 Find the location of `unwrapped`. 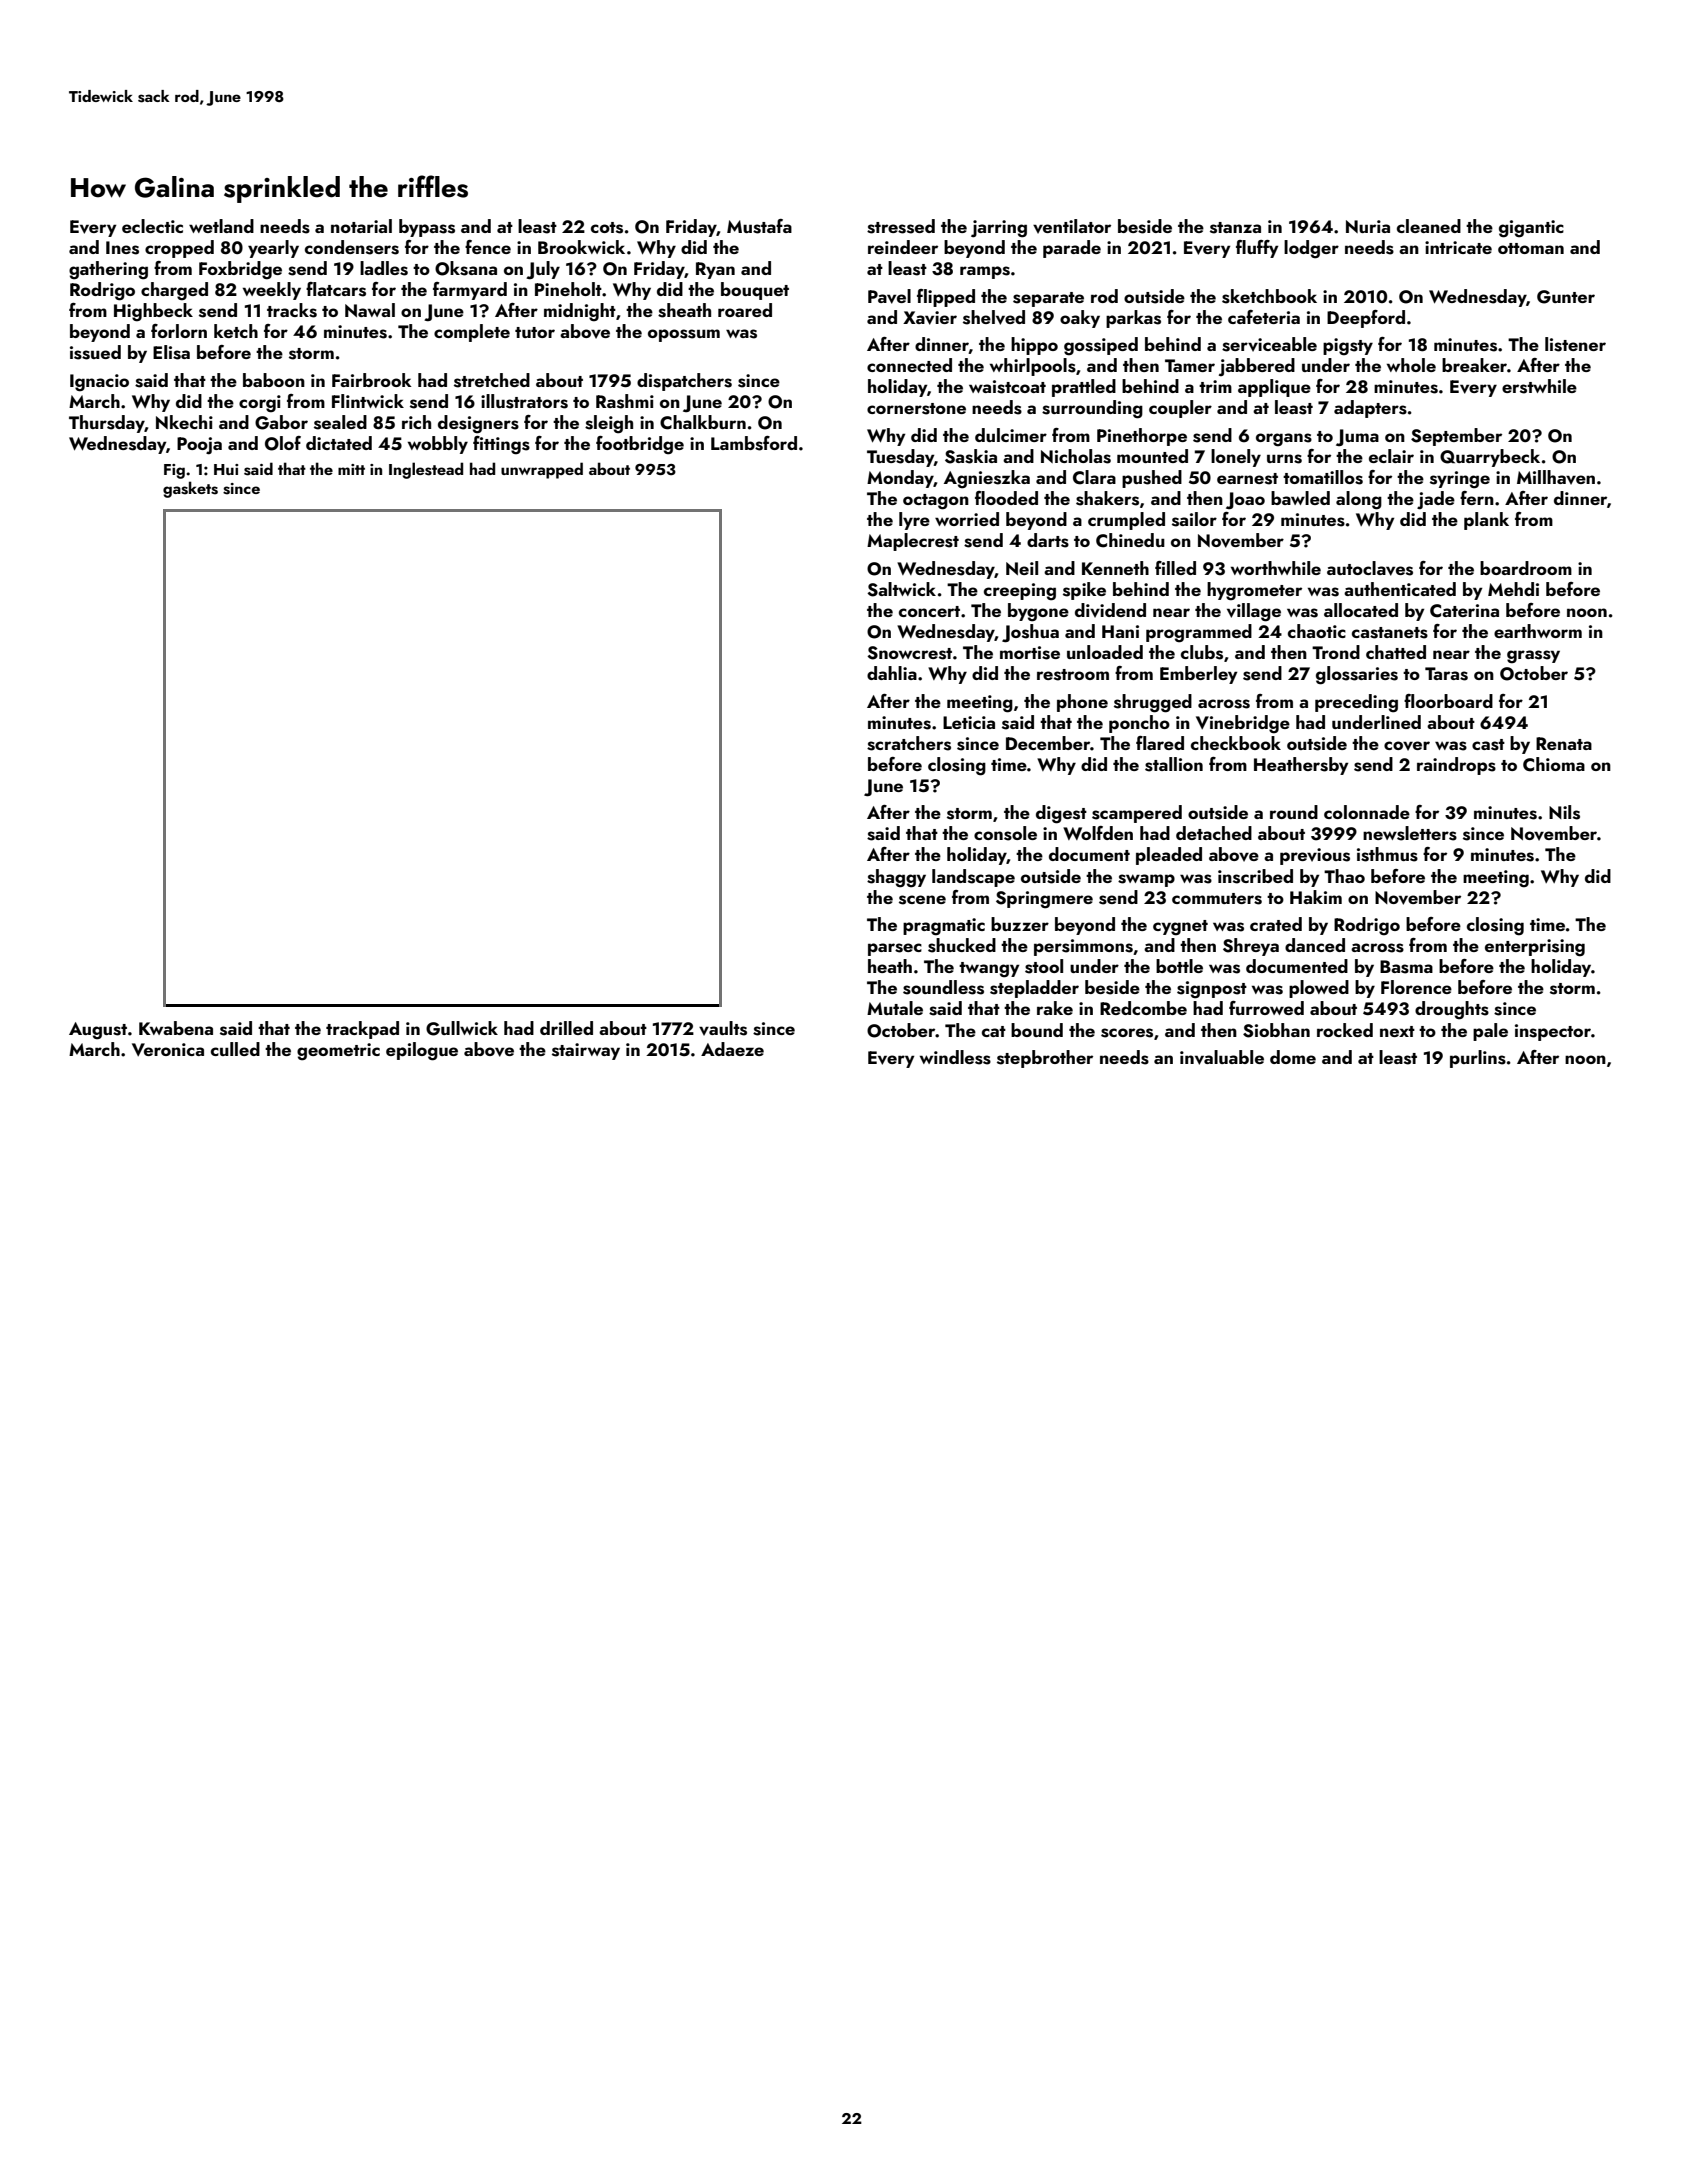

unwrapped is located at coordinates (542, 470).
